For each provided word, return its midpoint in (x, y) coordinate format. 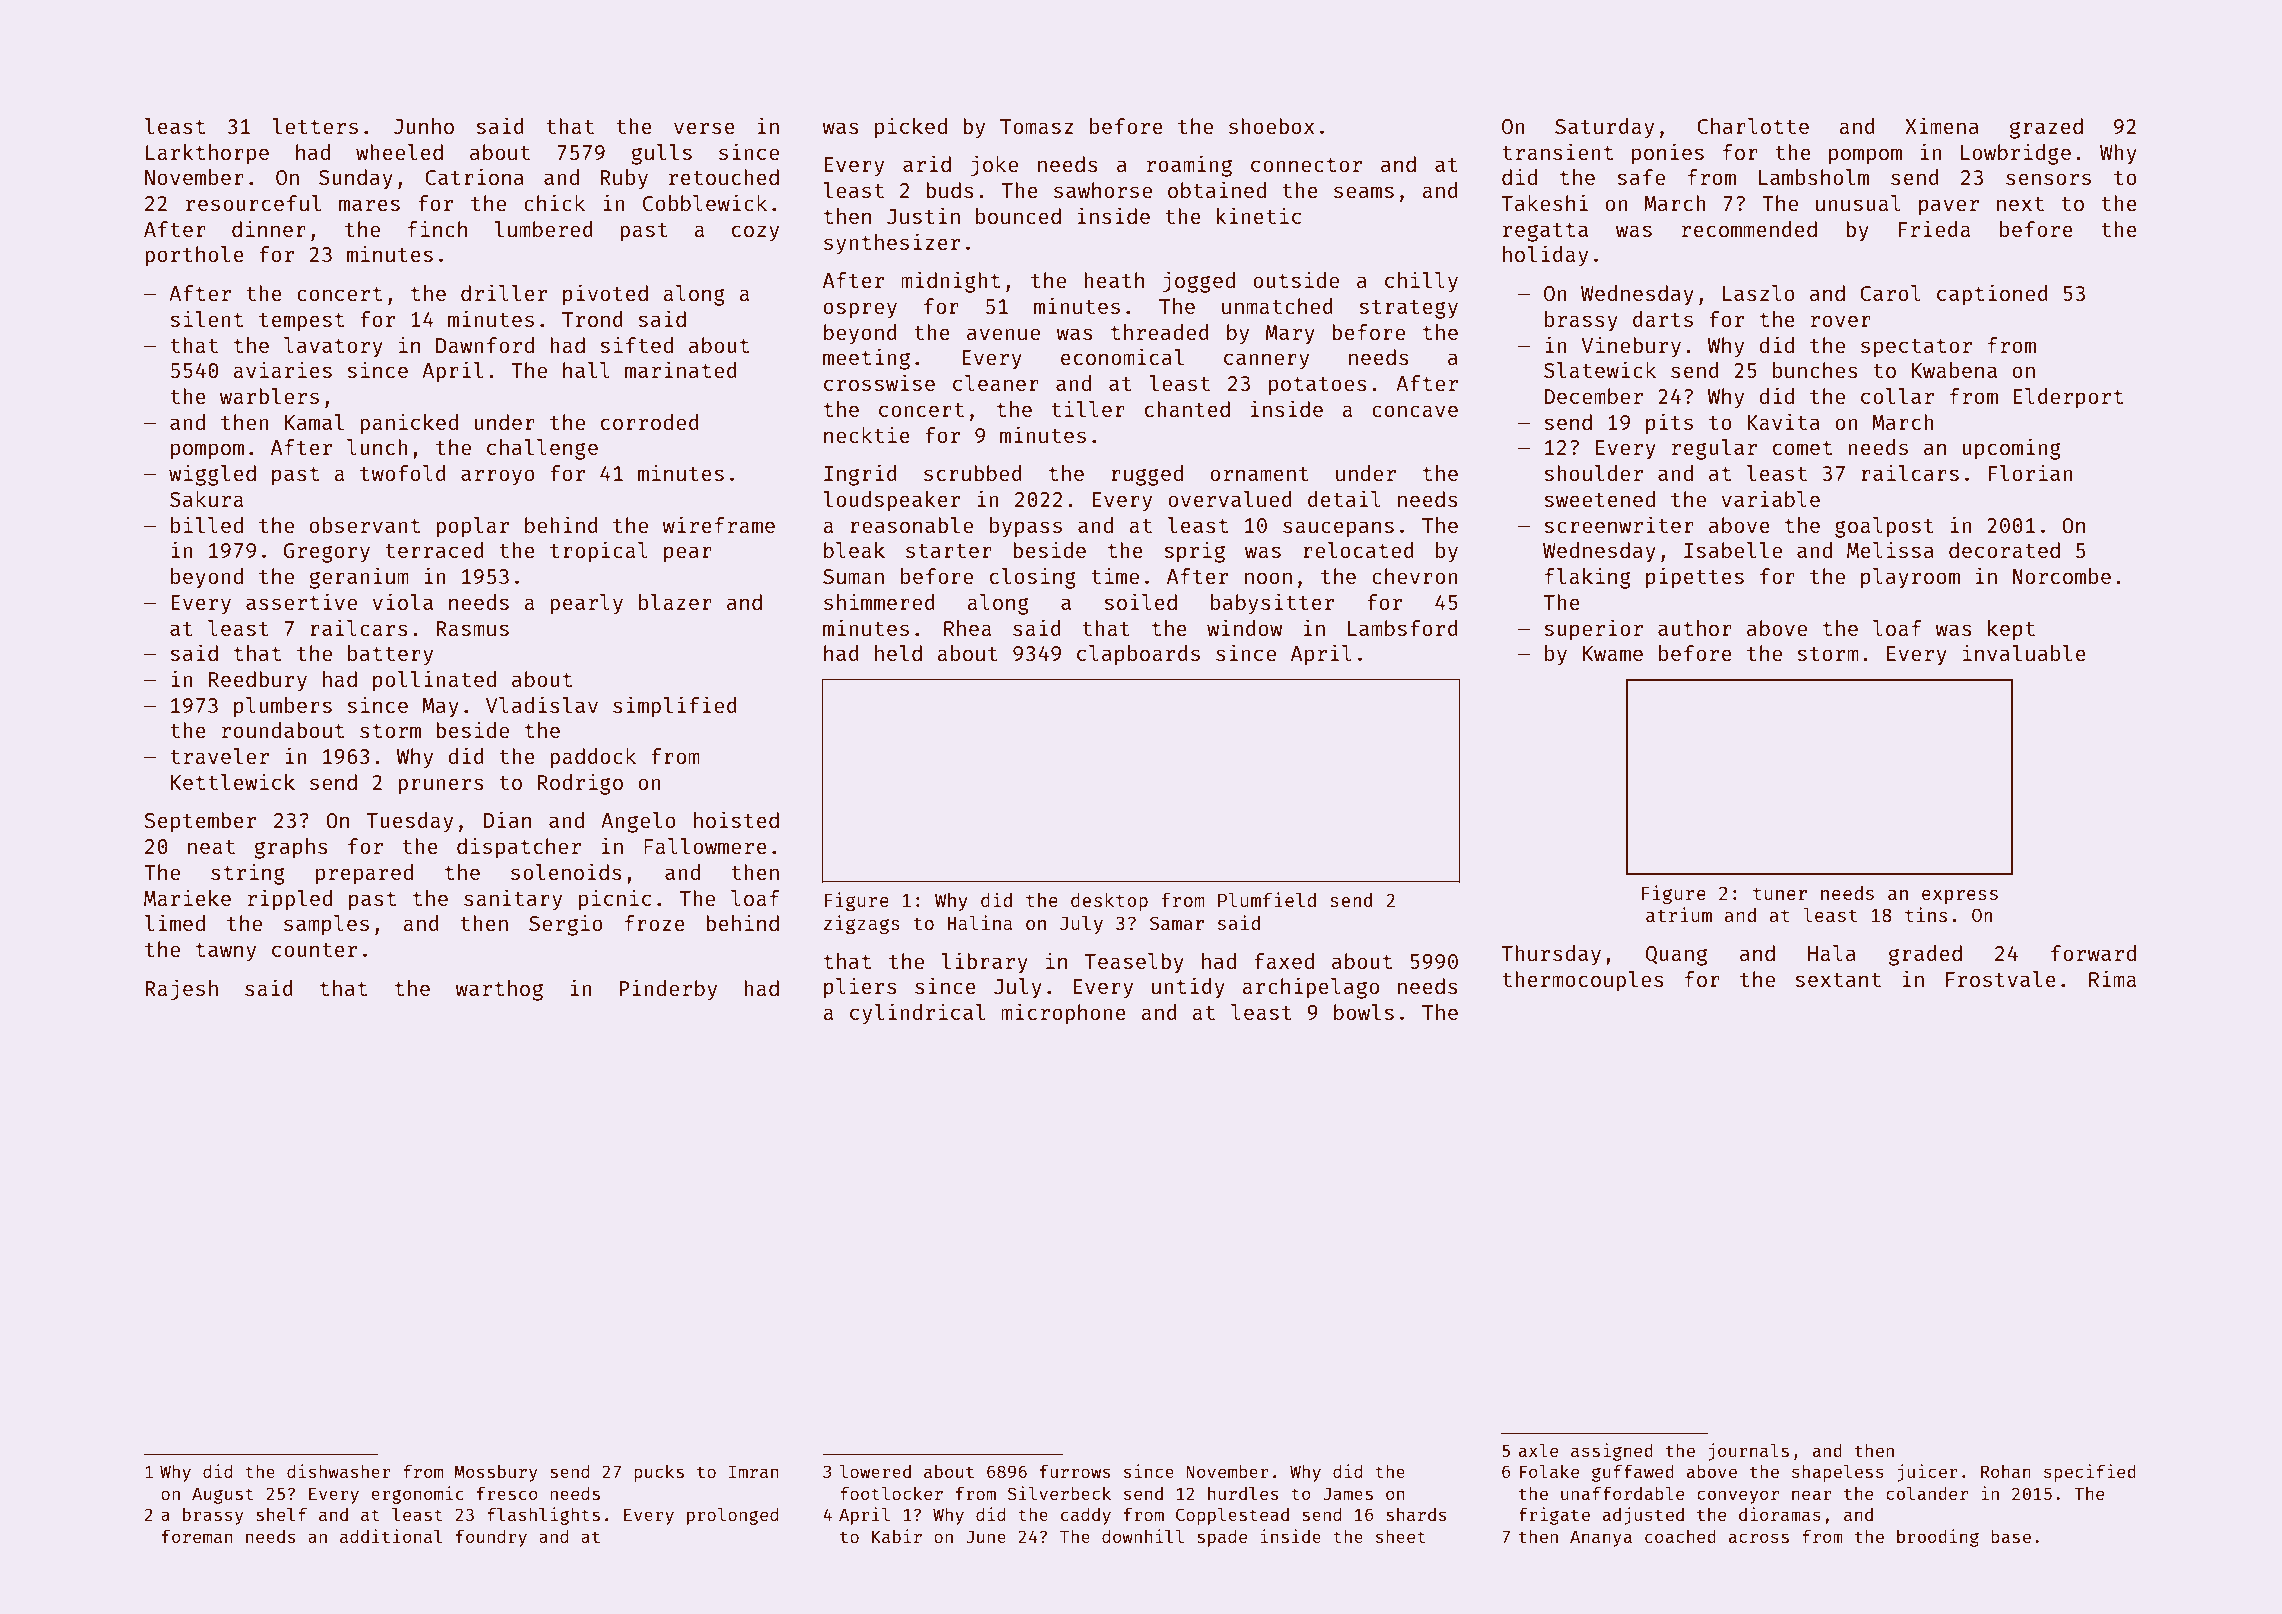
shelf (281, 1514)
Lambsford (1403, 628)
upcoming (2011, 449)
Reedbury (258, 681)
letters (315, 126)
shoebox (1272, 126)
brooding (1938, 1538)
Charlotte (1753, 126)
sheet (1400, 1536)
